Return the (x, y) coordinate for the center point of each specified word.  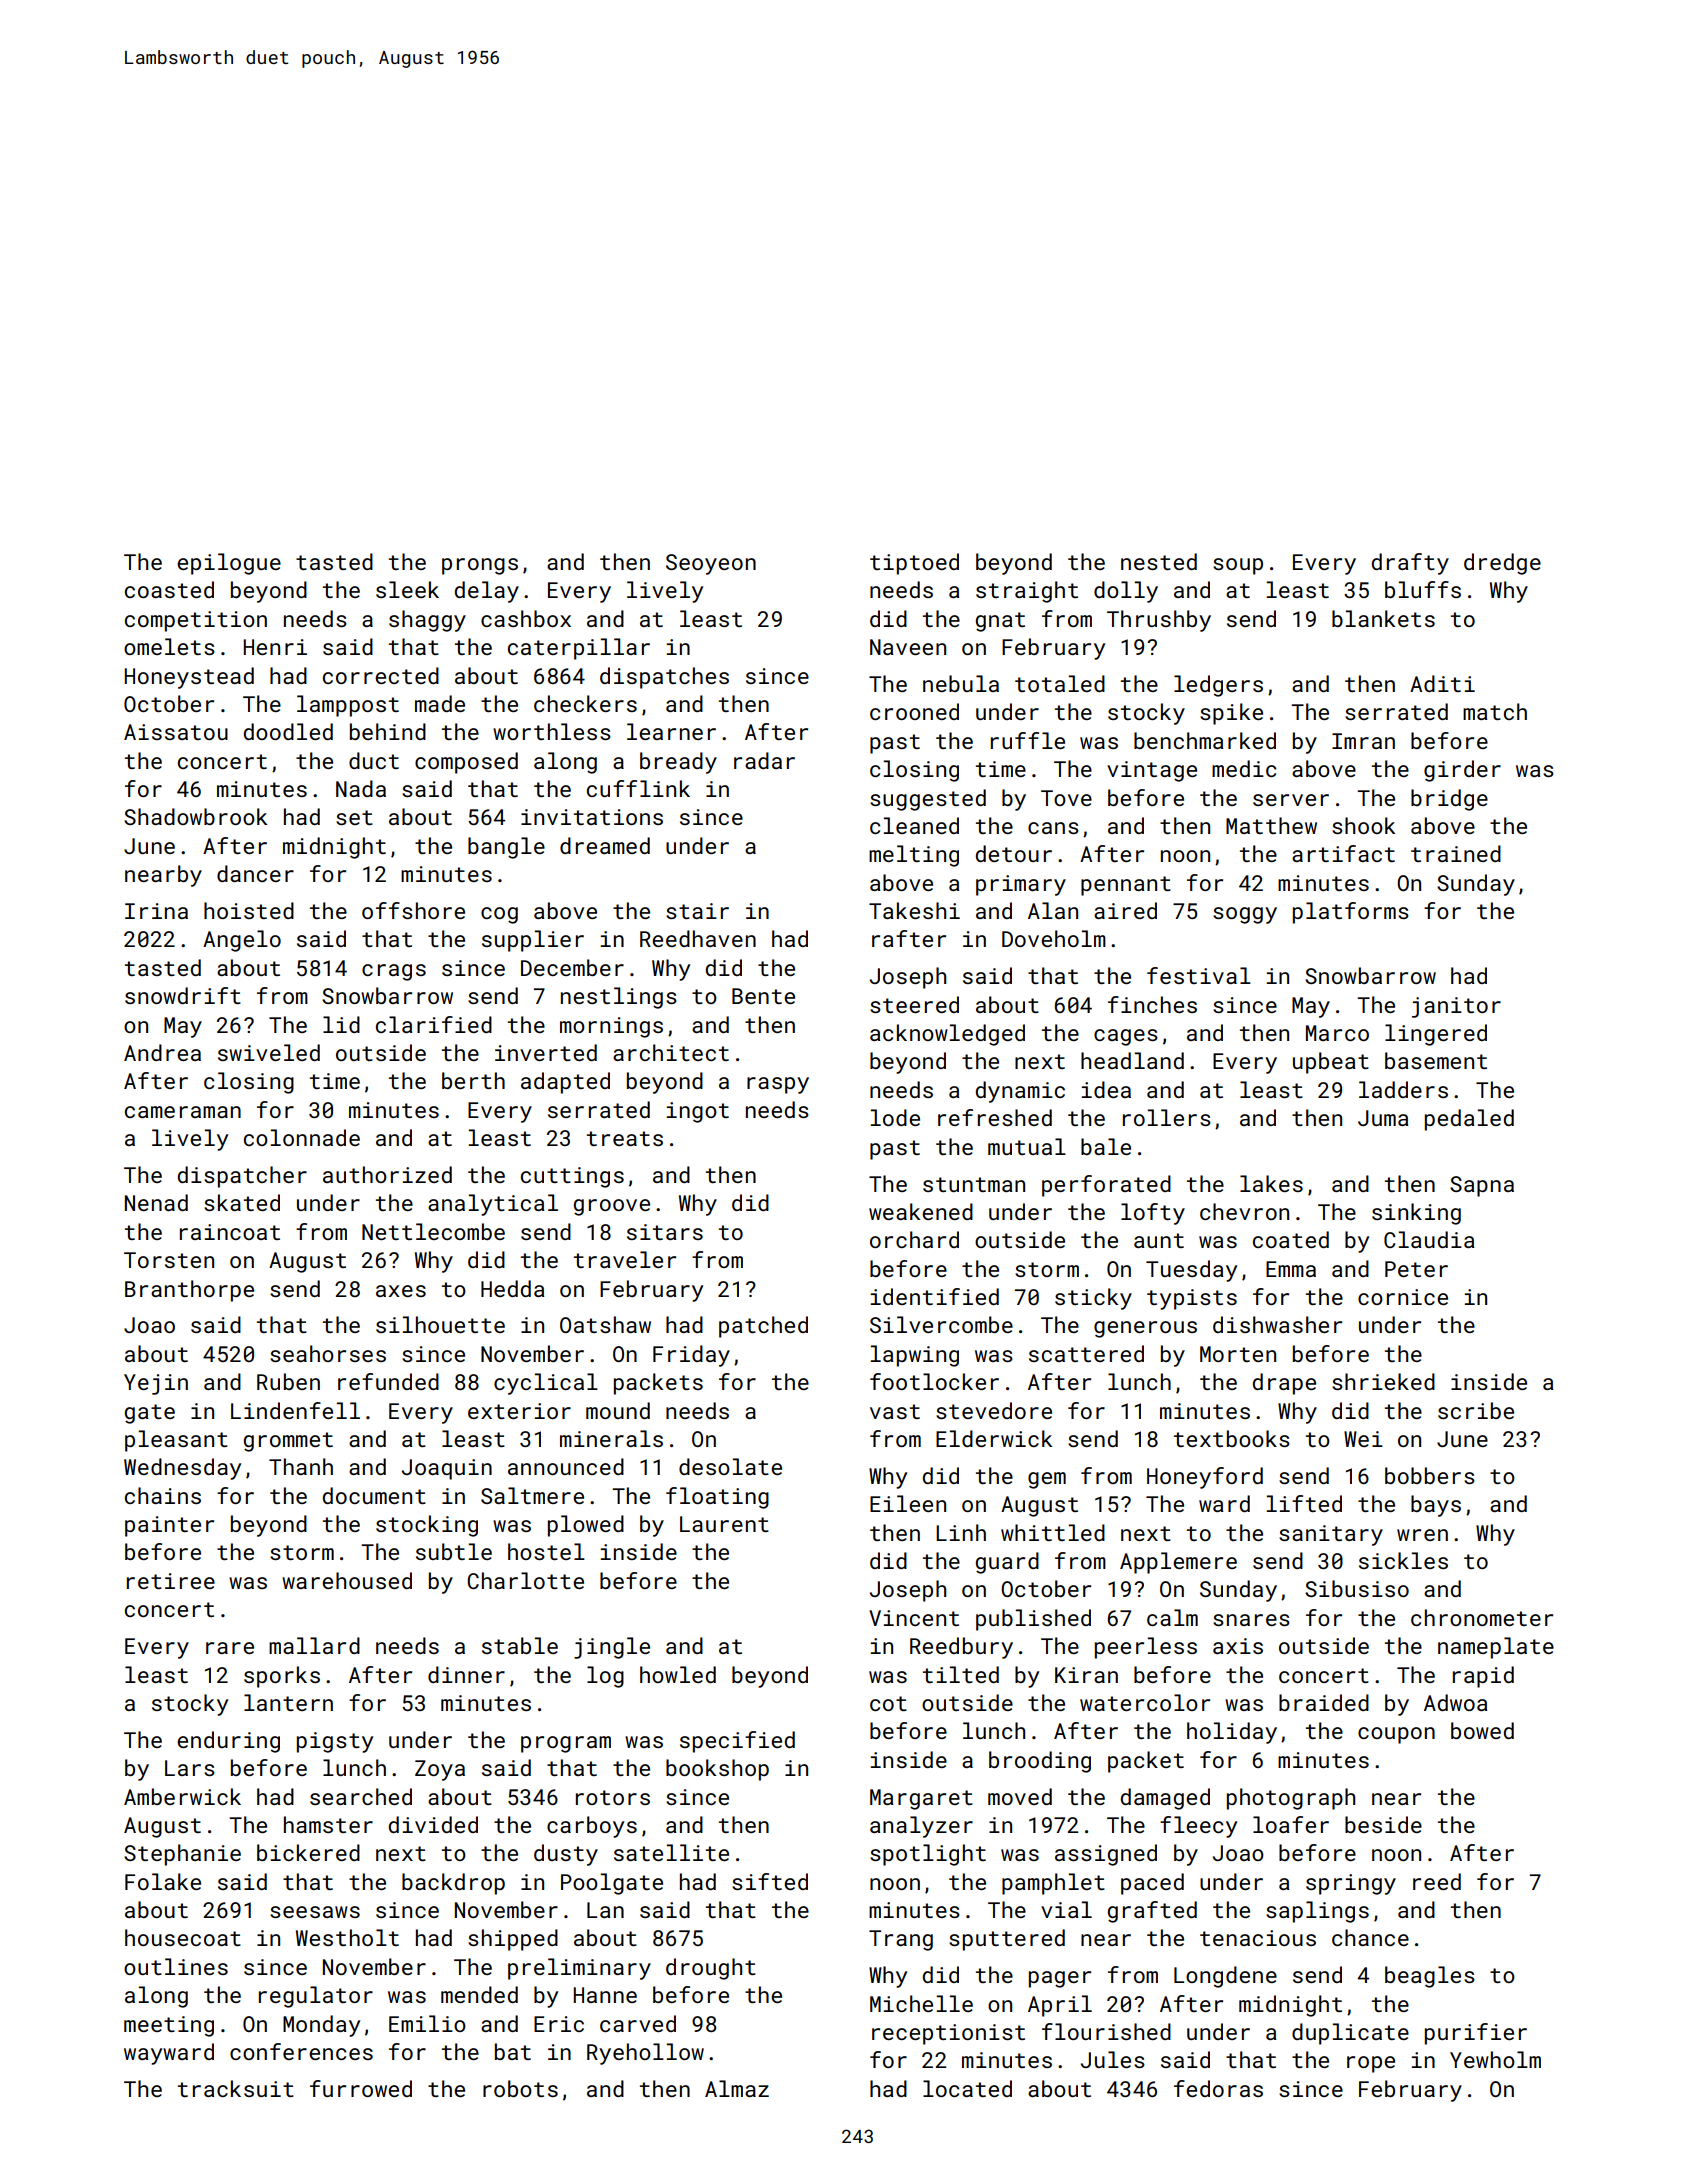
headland (1132, 1060)
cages (1126, 1037)
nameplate (1496, 1648)
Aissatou (176, 732)
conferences (301, 2051)
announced (566, 1466)
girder (1462, 771)
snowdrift (183, 995)
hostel (546, 1551)
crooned (914, 711)
